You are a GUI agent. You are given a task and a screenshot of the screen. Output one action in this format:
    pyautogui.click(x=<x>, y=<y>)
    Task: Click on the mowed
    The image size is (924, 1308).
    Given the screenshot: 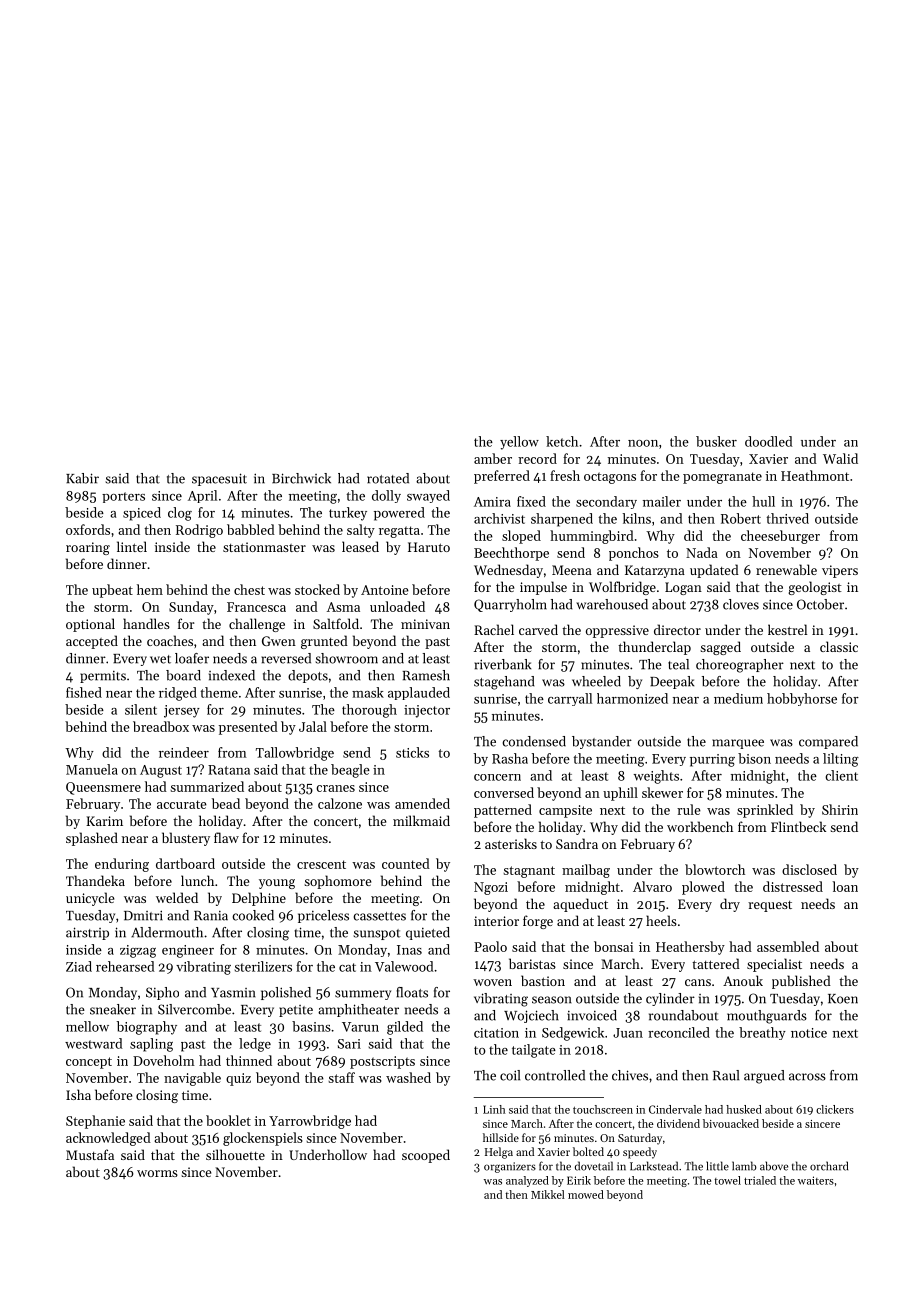 What is the action you would take?
    pyautogui.click(x=586, y=1194)
